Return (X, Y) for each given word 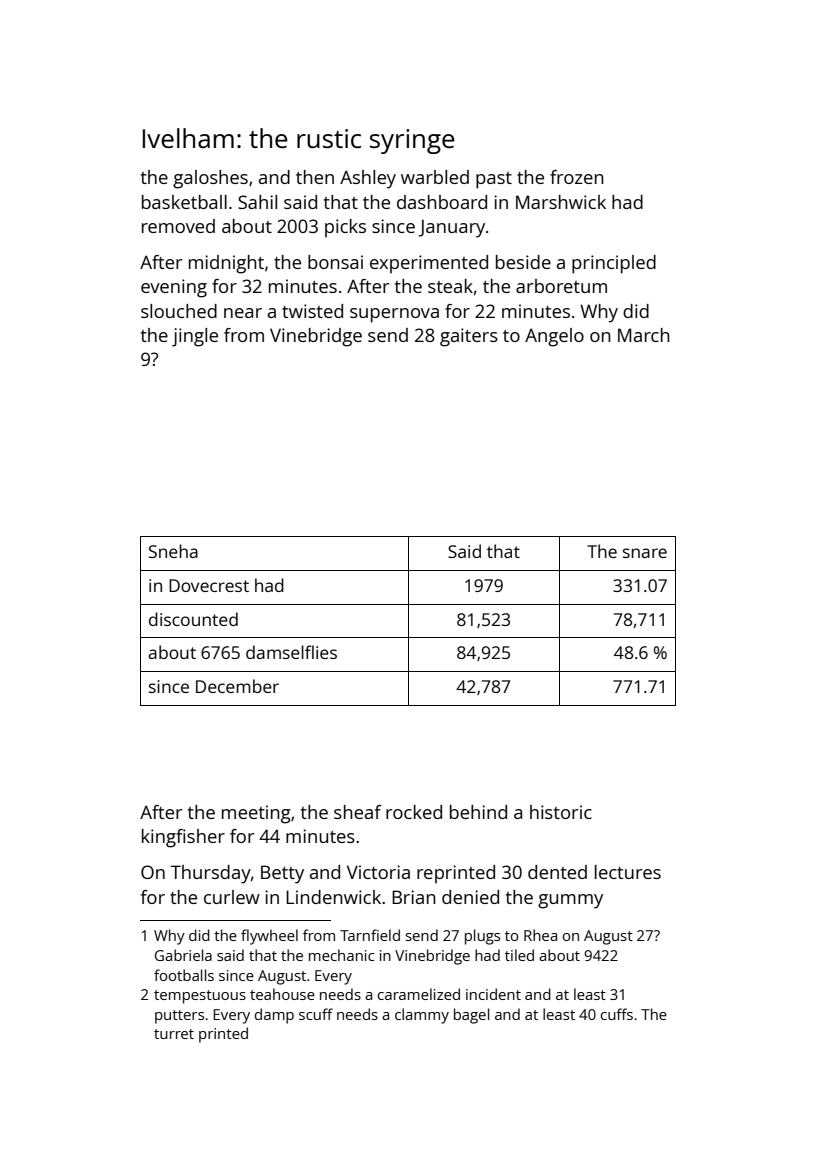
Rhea (540, 935)
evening (174, 288)
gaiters (469, 337)
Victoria (378, 872)
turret (174, 1034)
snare (645, 553)
